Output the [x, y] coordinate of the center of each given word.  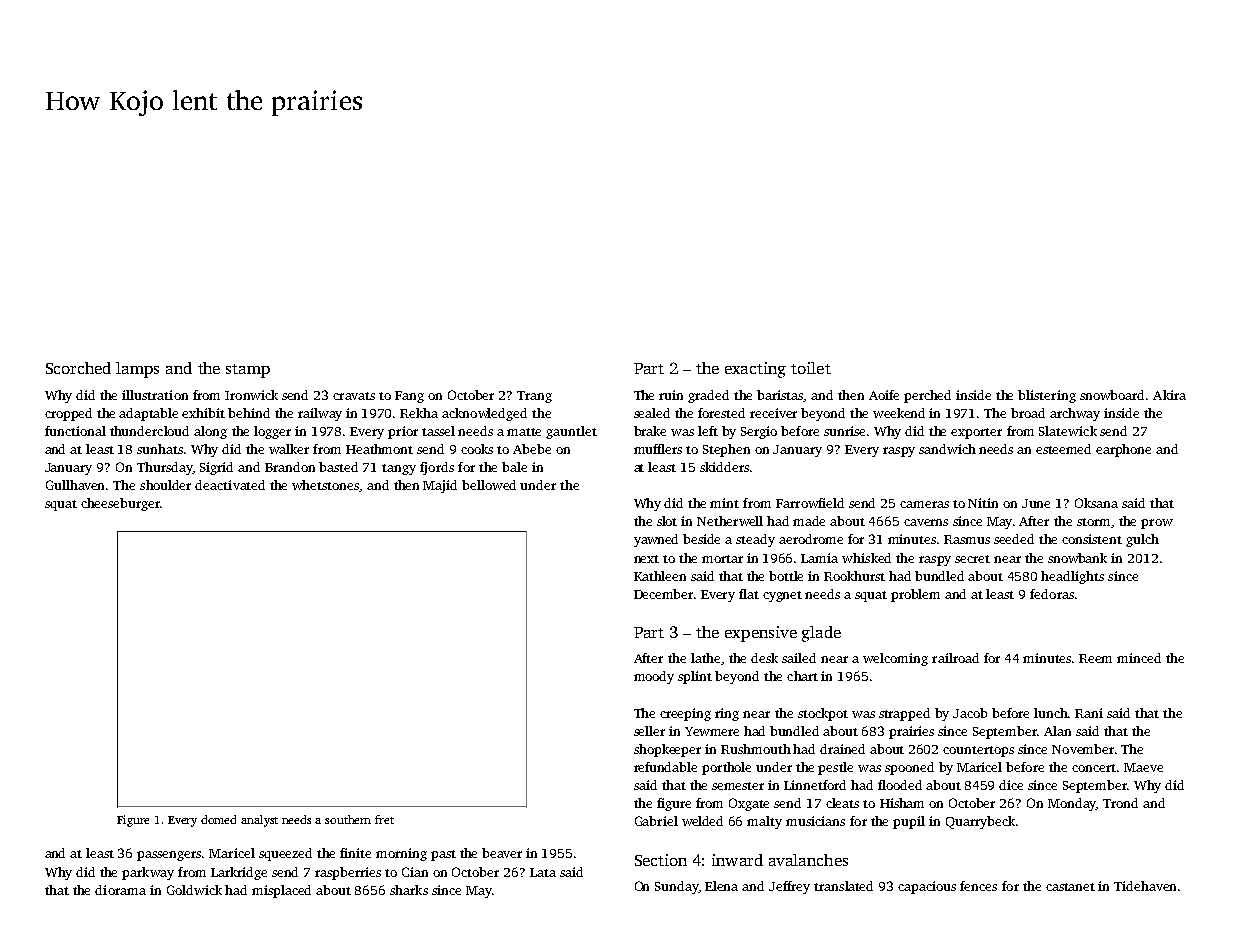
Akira [1169, 395]
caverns [926, 522]
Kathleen [660, 576]
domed [218, 819]
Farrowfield [810, 503]
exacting [755, 370]
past [443, 855]
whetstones [326, 486]
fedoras [1052, 594]
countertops [978, 751]
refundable [665, 767]
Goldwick [194, 890]
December [663, 594]
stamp [248, 371]
